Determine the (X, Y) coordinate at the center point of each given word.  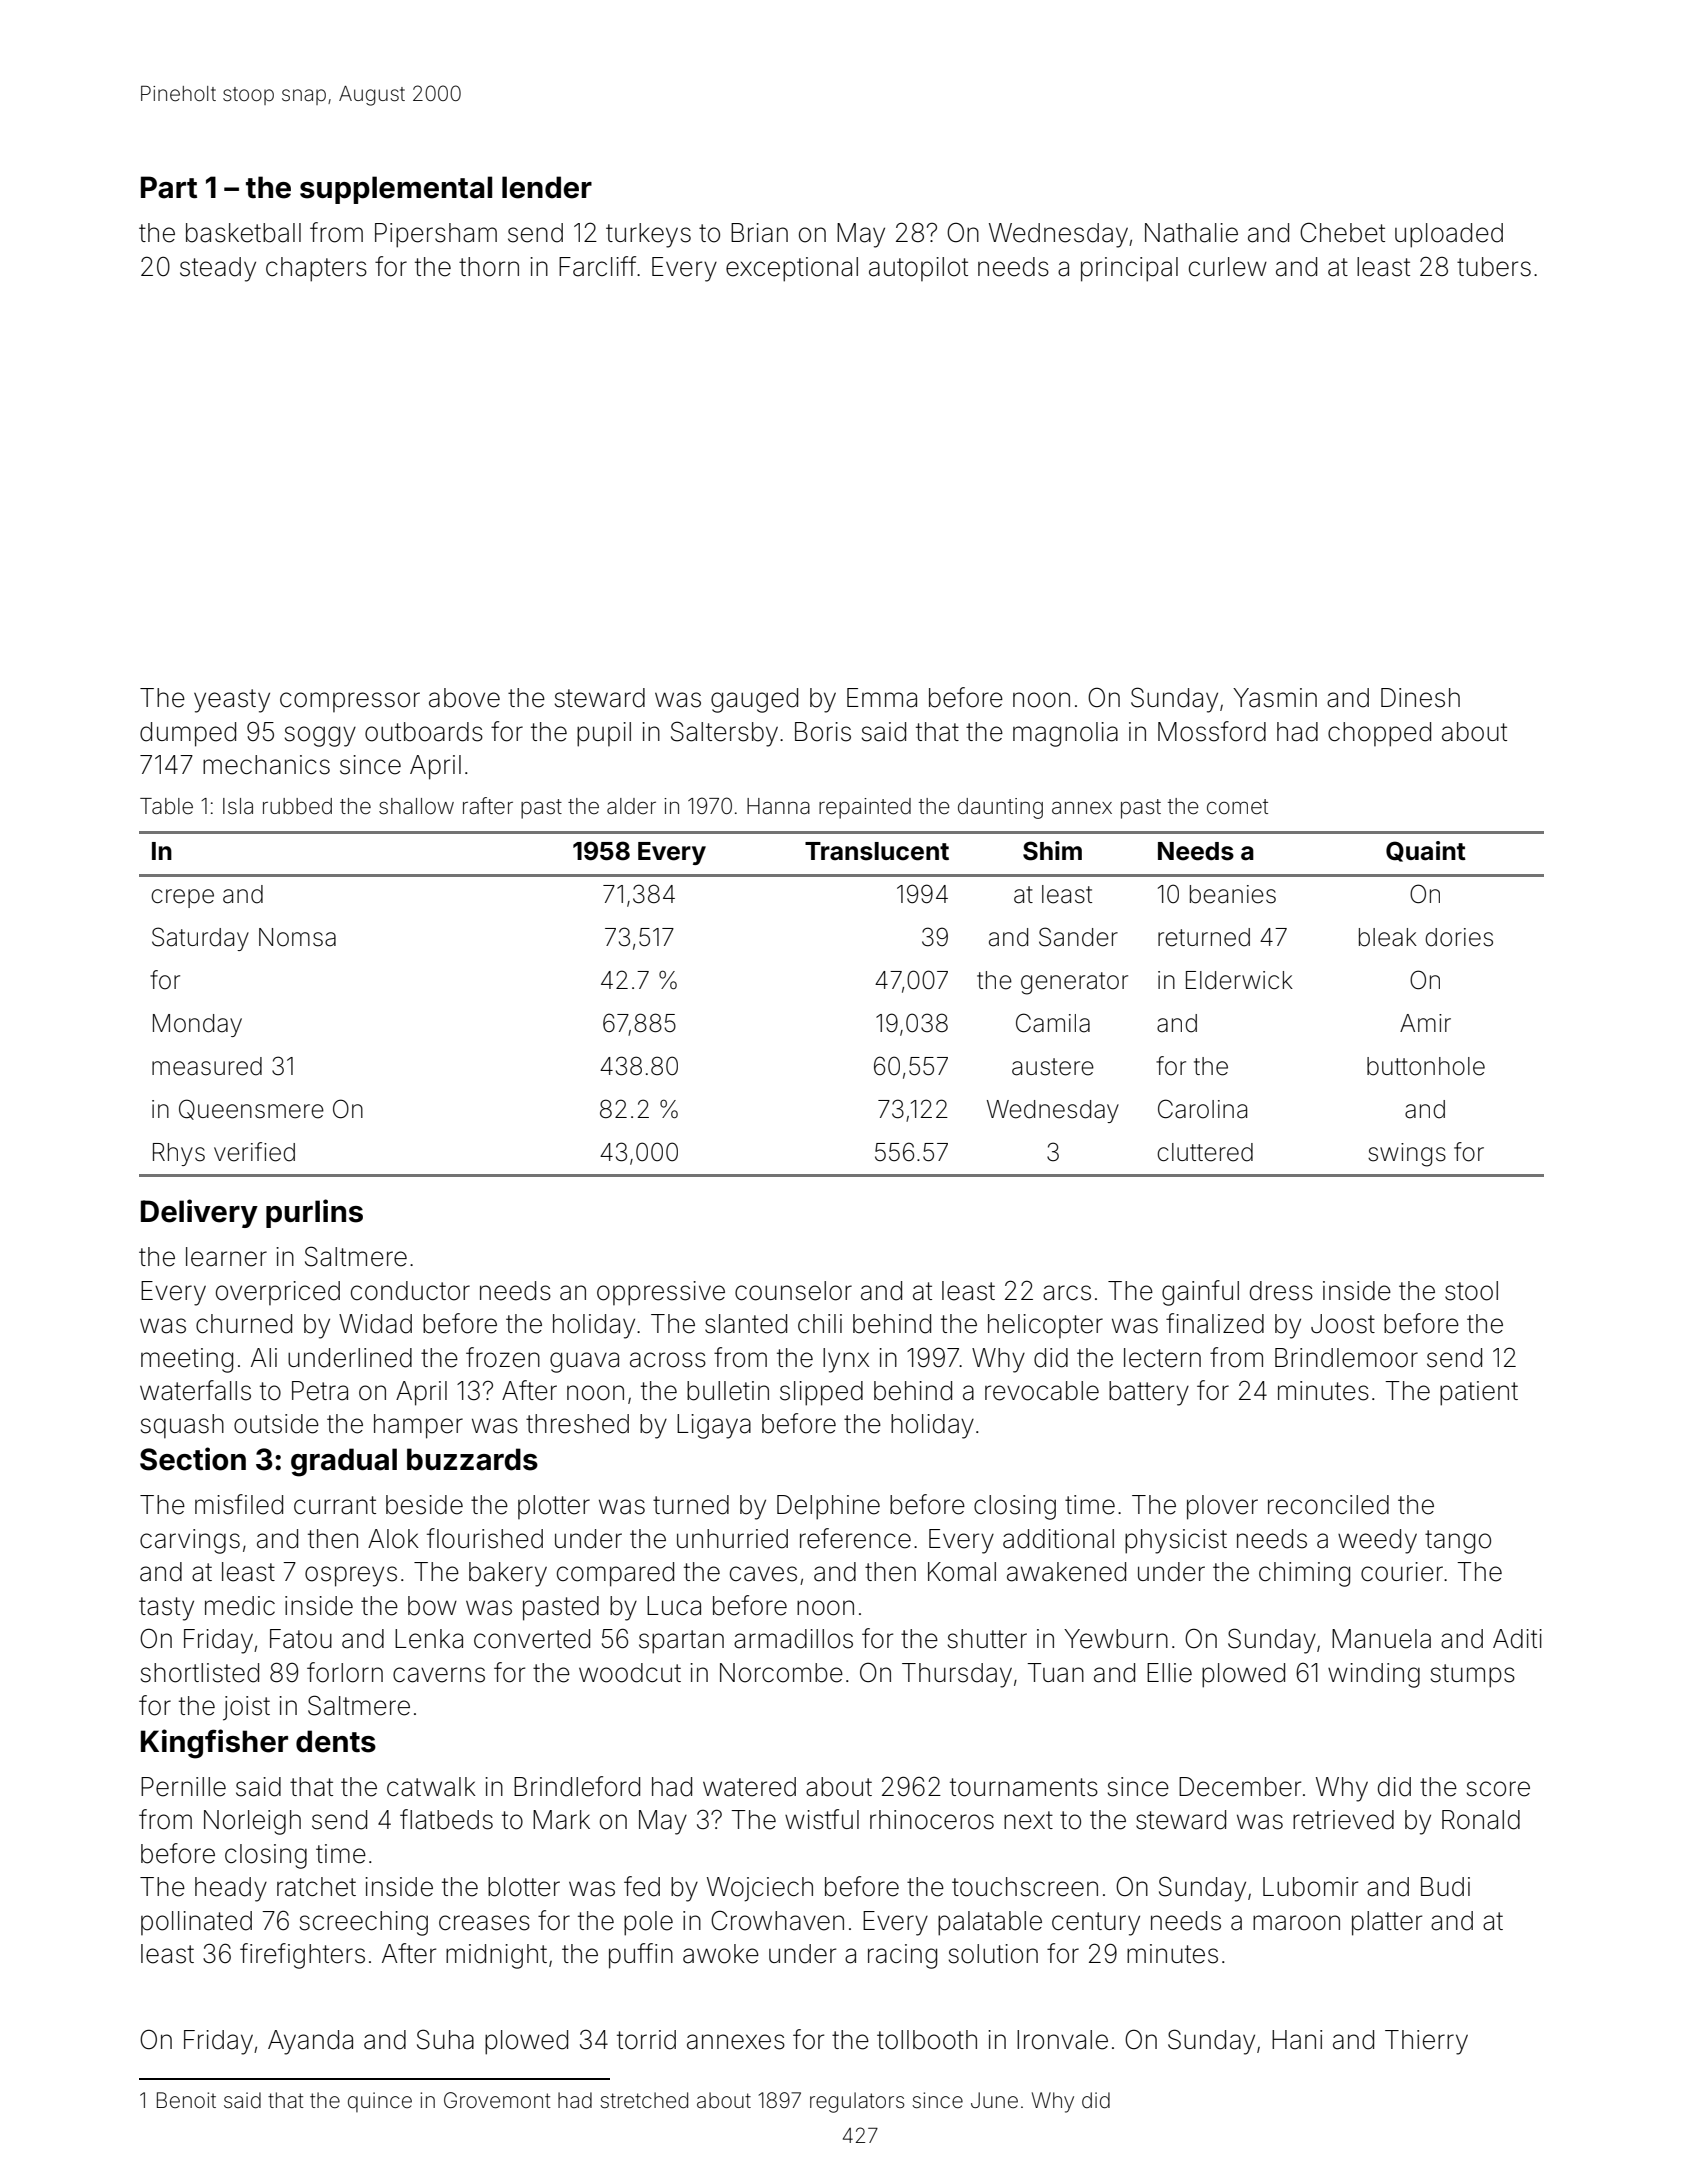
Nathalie (1191, 233)
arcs (1067, 1293)
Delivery (199, 1213)
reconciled (1328, 1505)
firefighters (302, 1956)
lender (547, 187)
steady (218, 269)
